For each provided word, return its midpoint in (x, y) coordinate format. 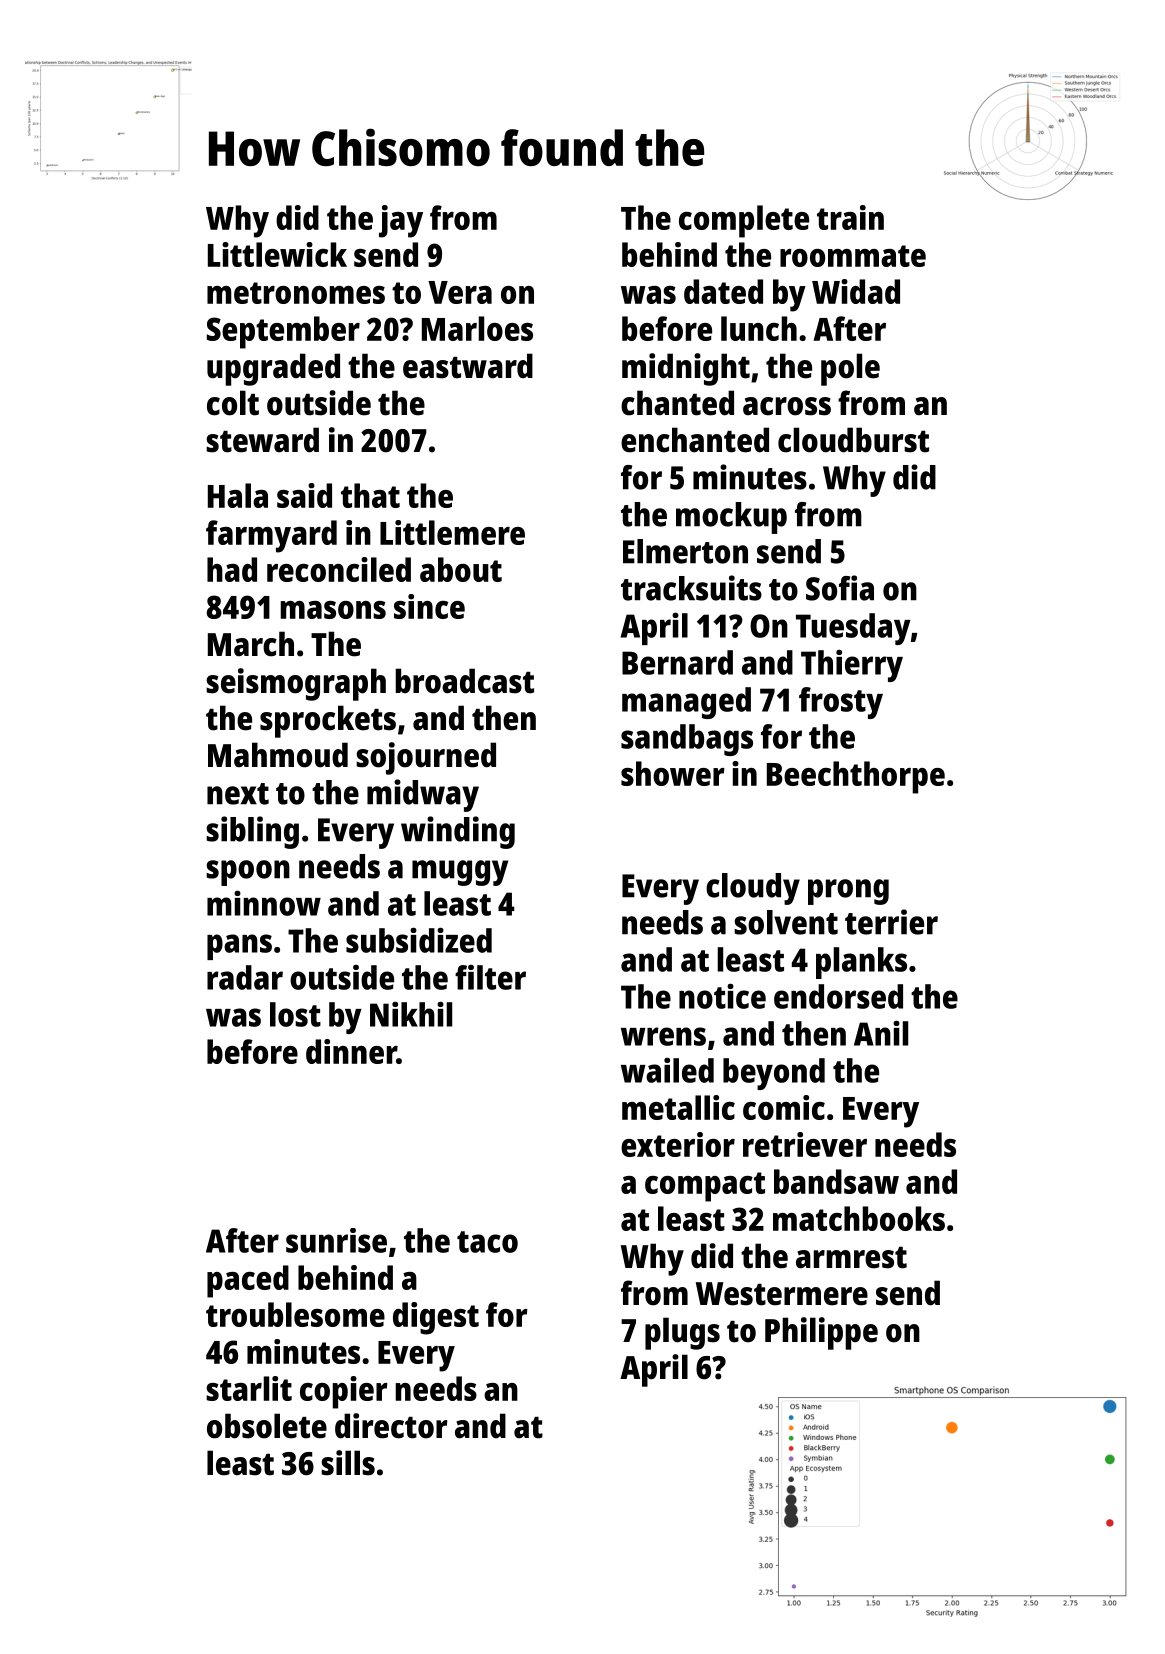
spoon (248, 873)
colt (233, 403)
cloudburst (853, 440)
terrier (891, 922)
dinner (351, 1051)
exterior (678, 1144)
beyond (774, 1074)
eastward (468, 366)
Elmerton (685, 551)
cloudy (753, 889)
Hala (238, 495)
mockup (731, 518)
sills (348, 1463)
